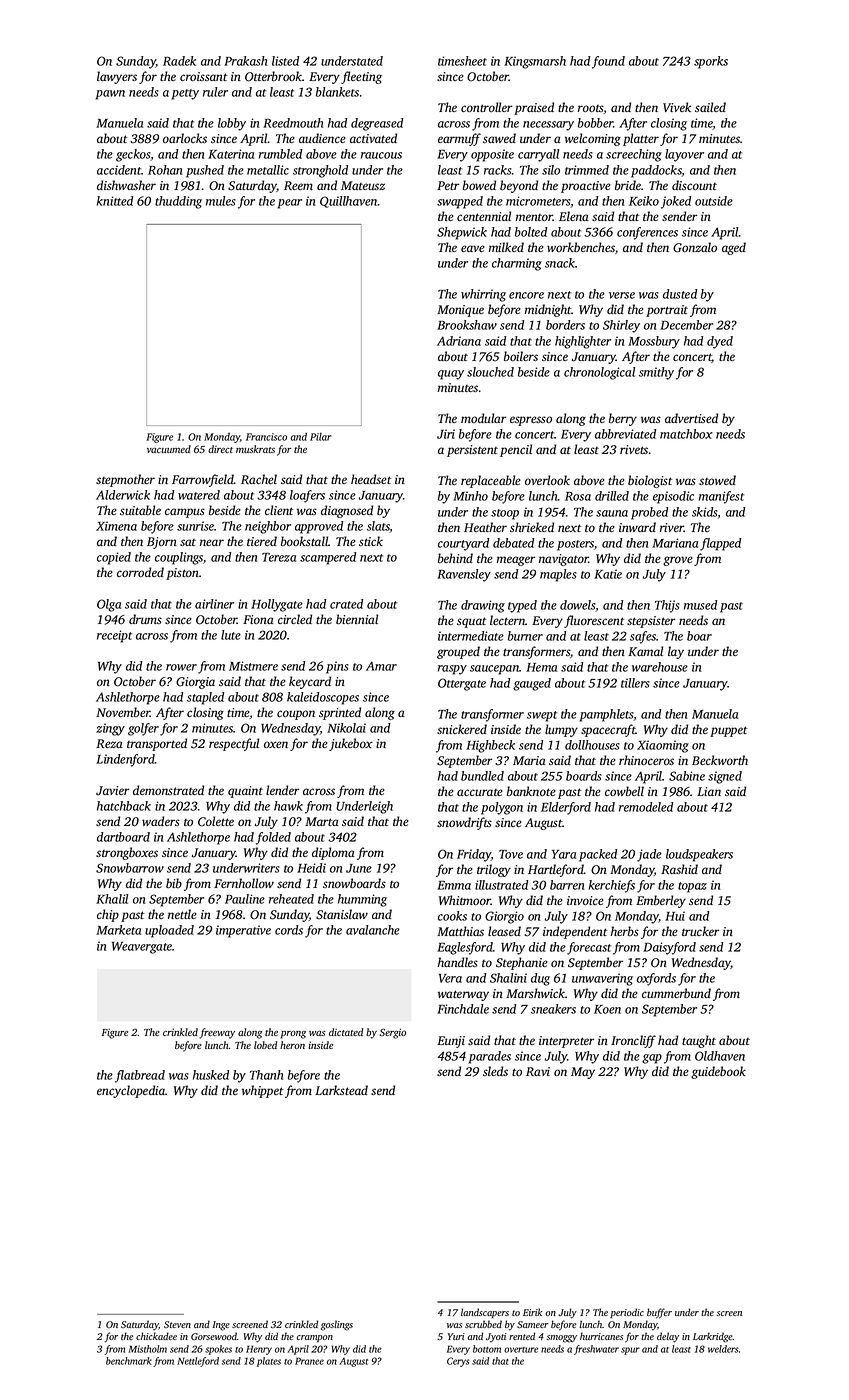 This screenshot has height=1400, width=849. I want to click on imperative, so click(243, 931).
